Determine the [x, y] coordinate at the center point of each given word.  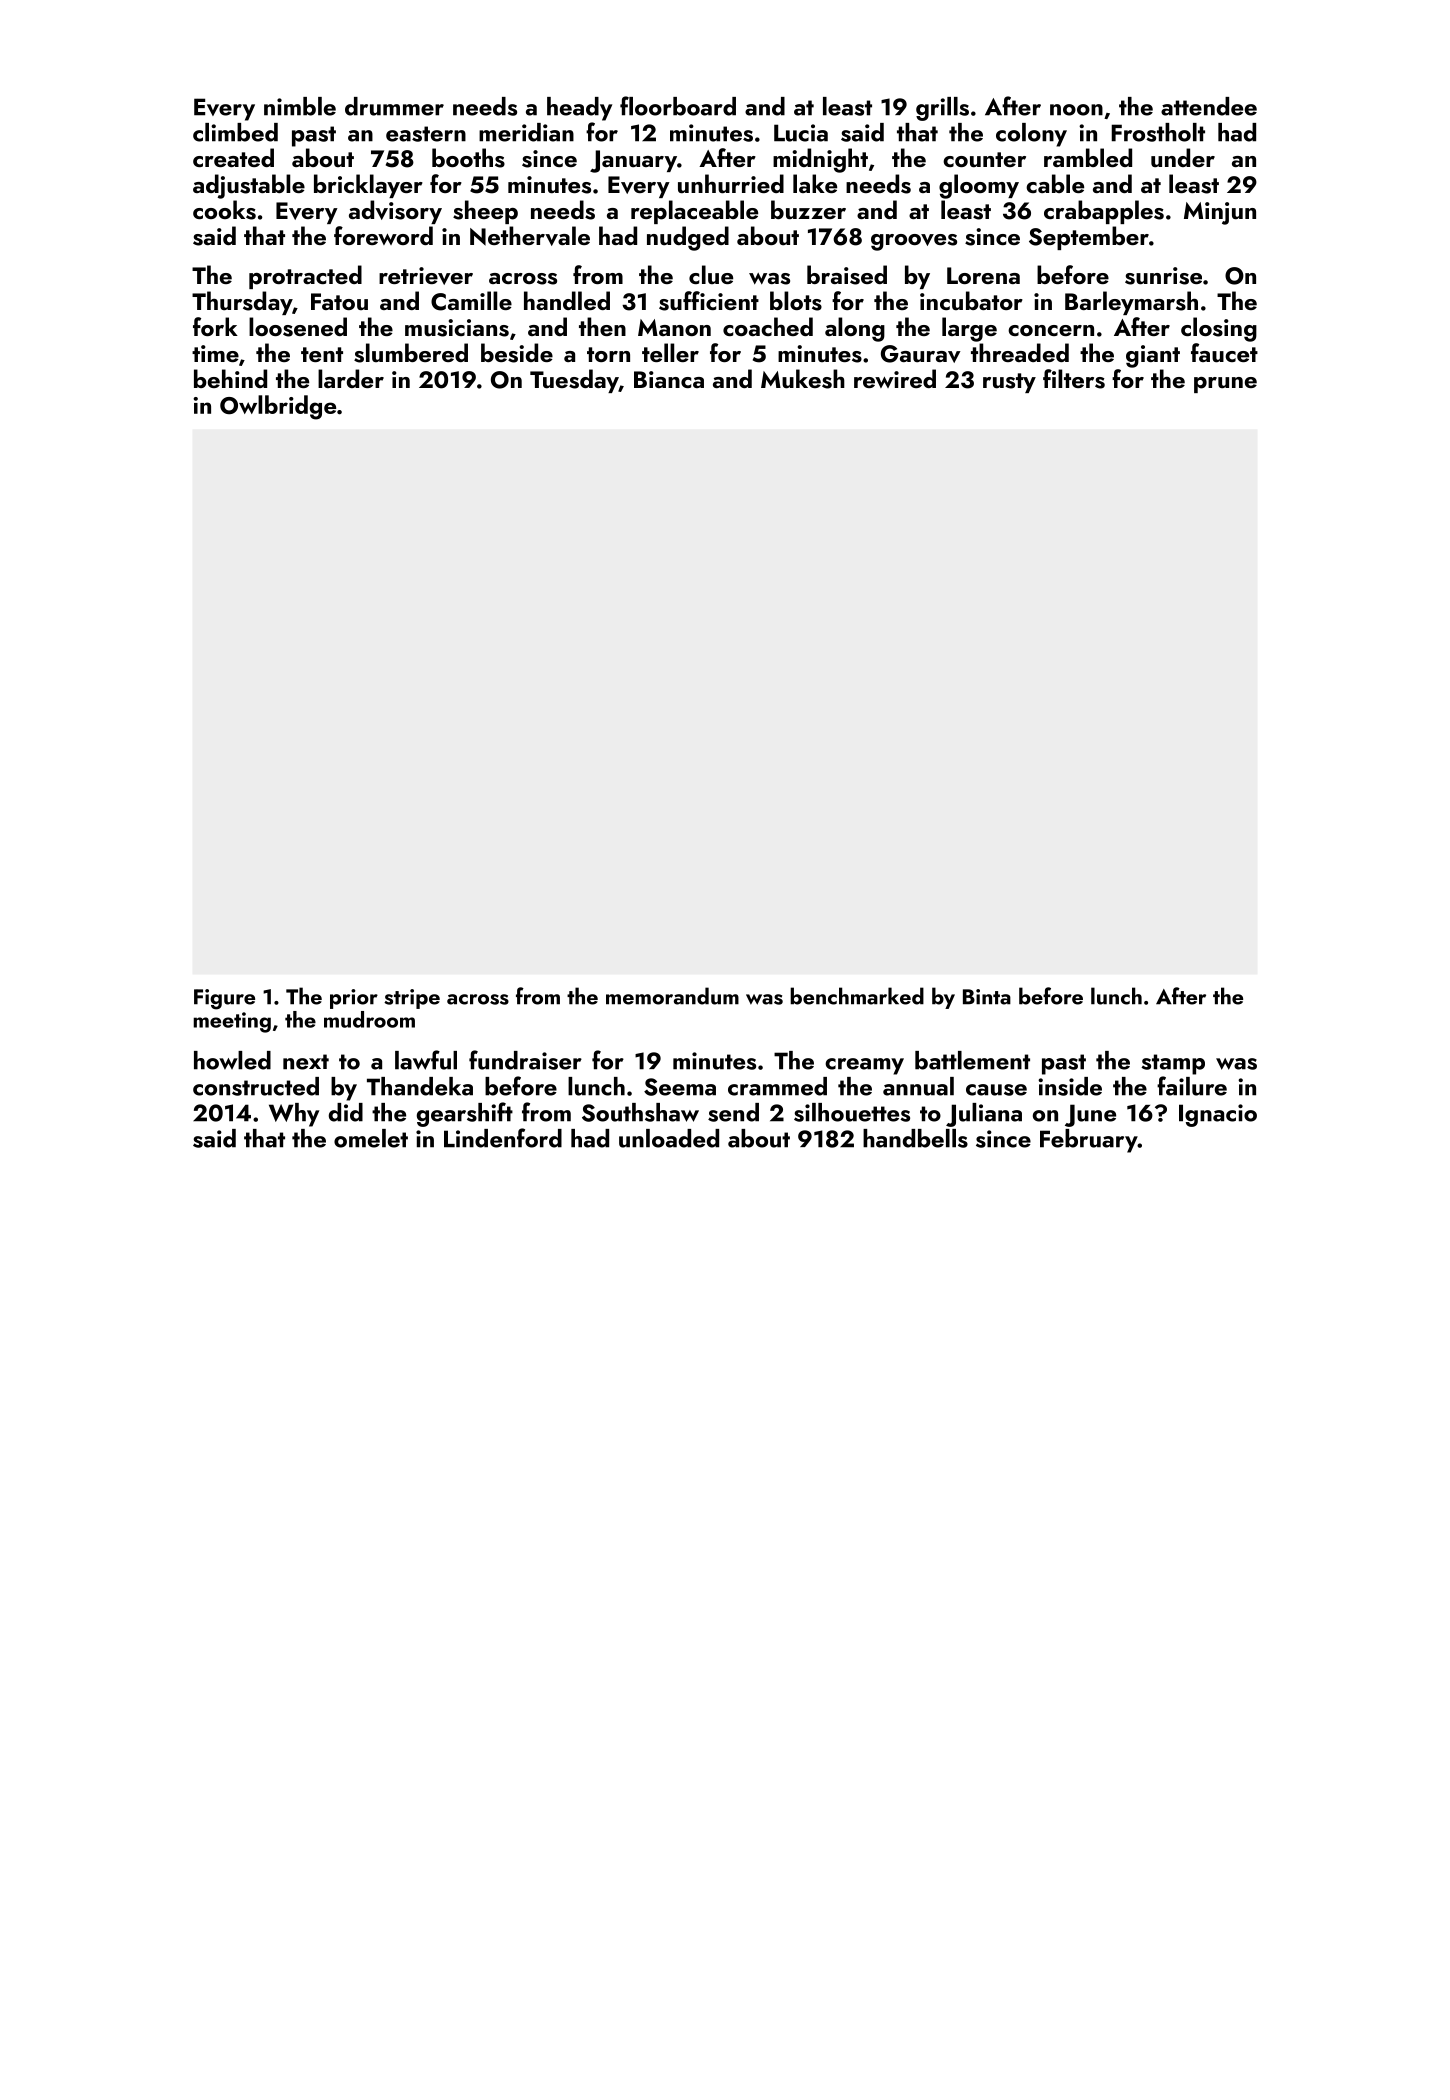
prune [1225, 385]
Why [294, 1115]
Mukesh [803, 379]
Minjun [1220, 213]
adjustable [249, 186]
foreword [383, 235]
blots [796, 301]
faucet [1224, 353]
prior [354, 999]
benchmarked [857, 996]
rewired [895, 378]
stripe [412, 999]
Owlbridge [278, 407]
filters [1074, 379]
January [633, 161]
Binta [987, 997]
